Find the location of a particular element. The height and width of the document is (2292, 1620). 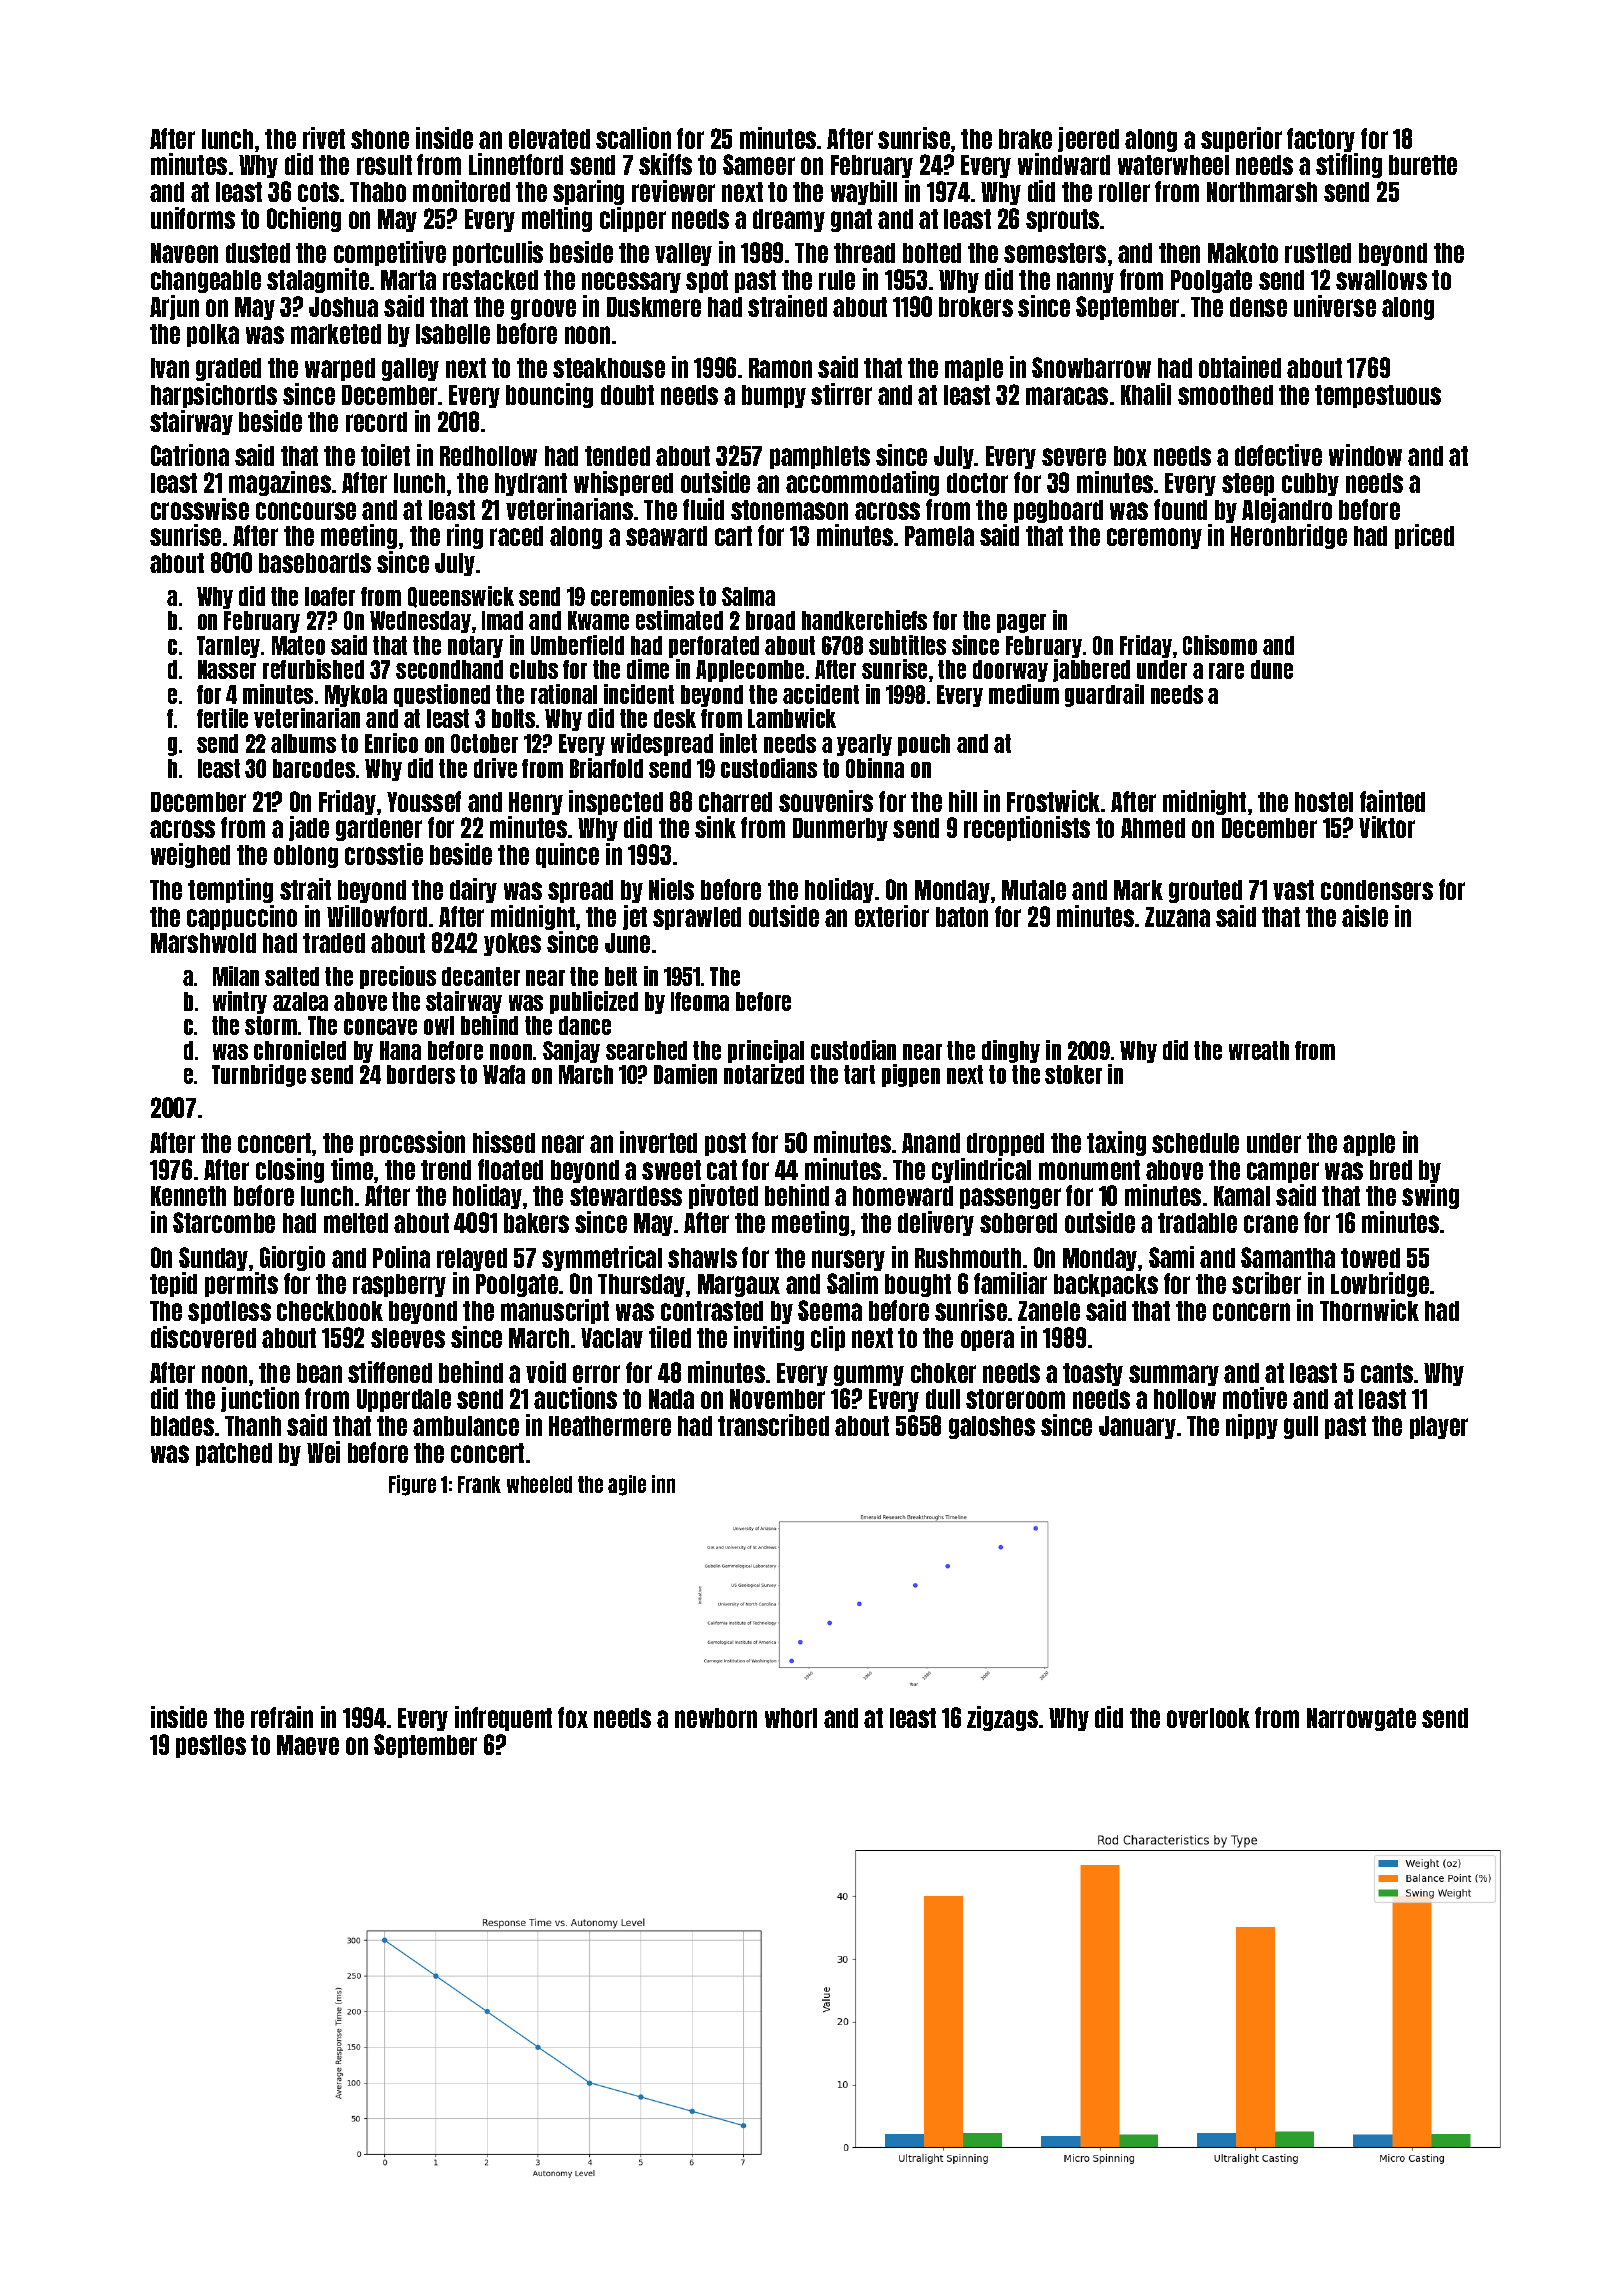

Ochieng is located at coordinates (304, 219).
